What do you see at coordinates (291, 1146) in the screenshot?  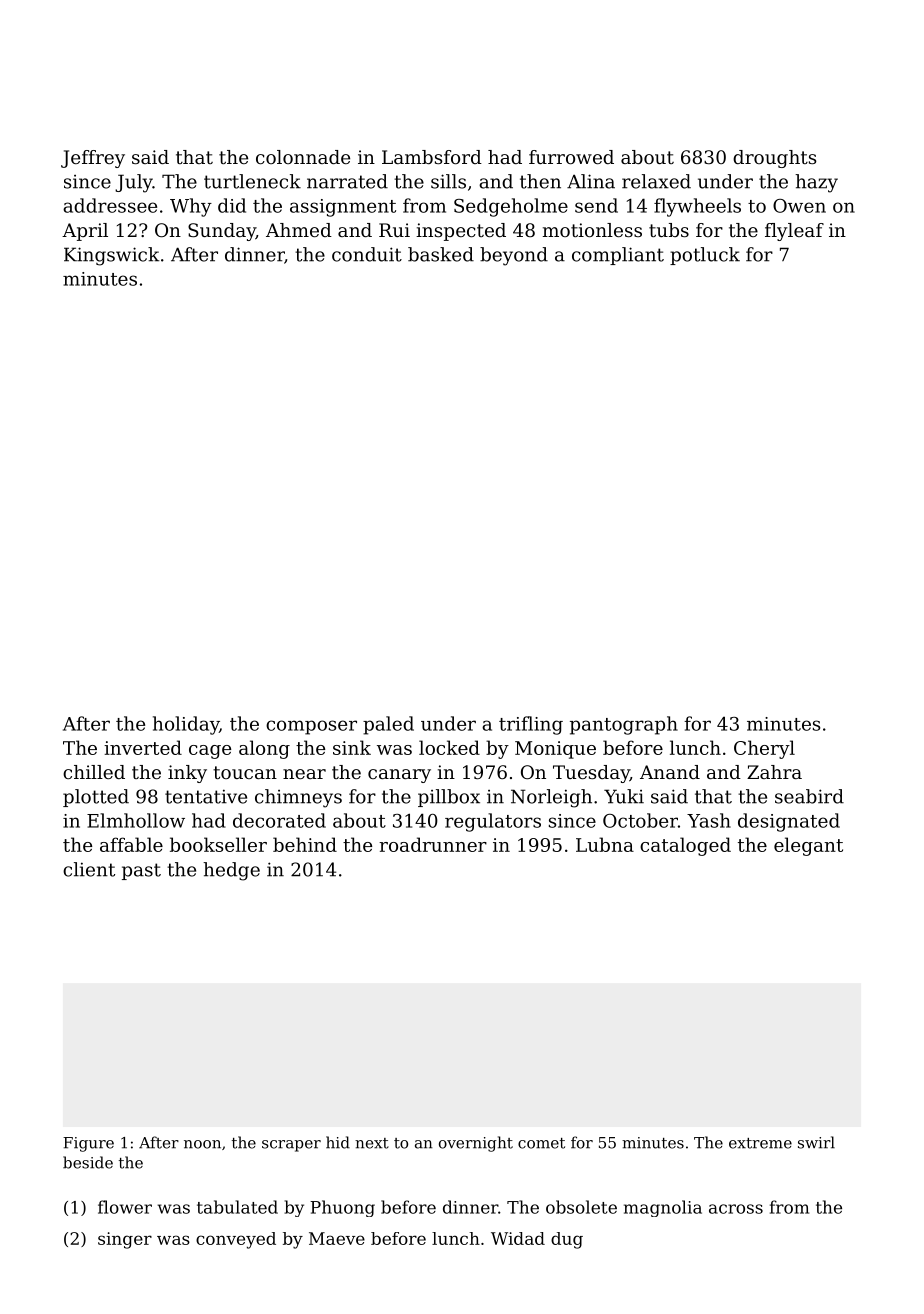 I see `scraper` at bounding box center [291, 1146].
